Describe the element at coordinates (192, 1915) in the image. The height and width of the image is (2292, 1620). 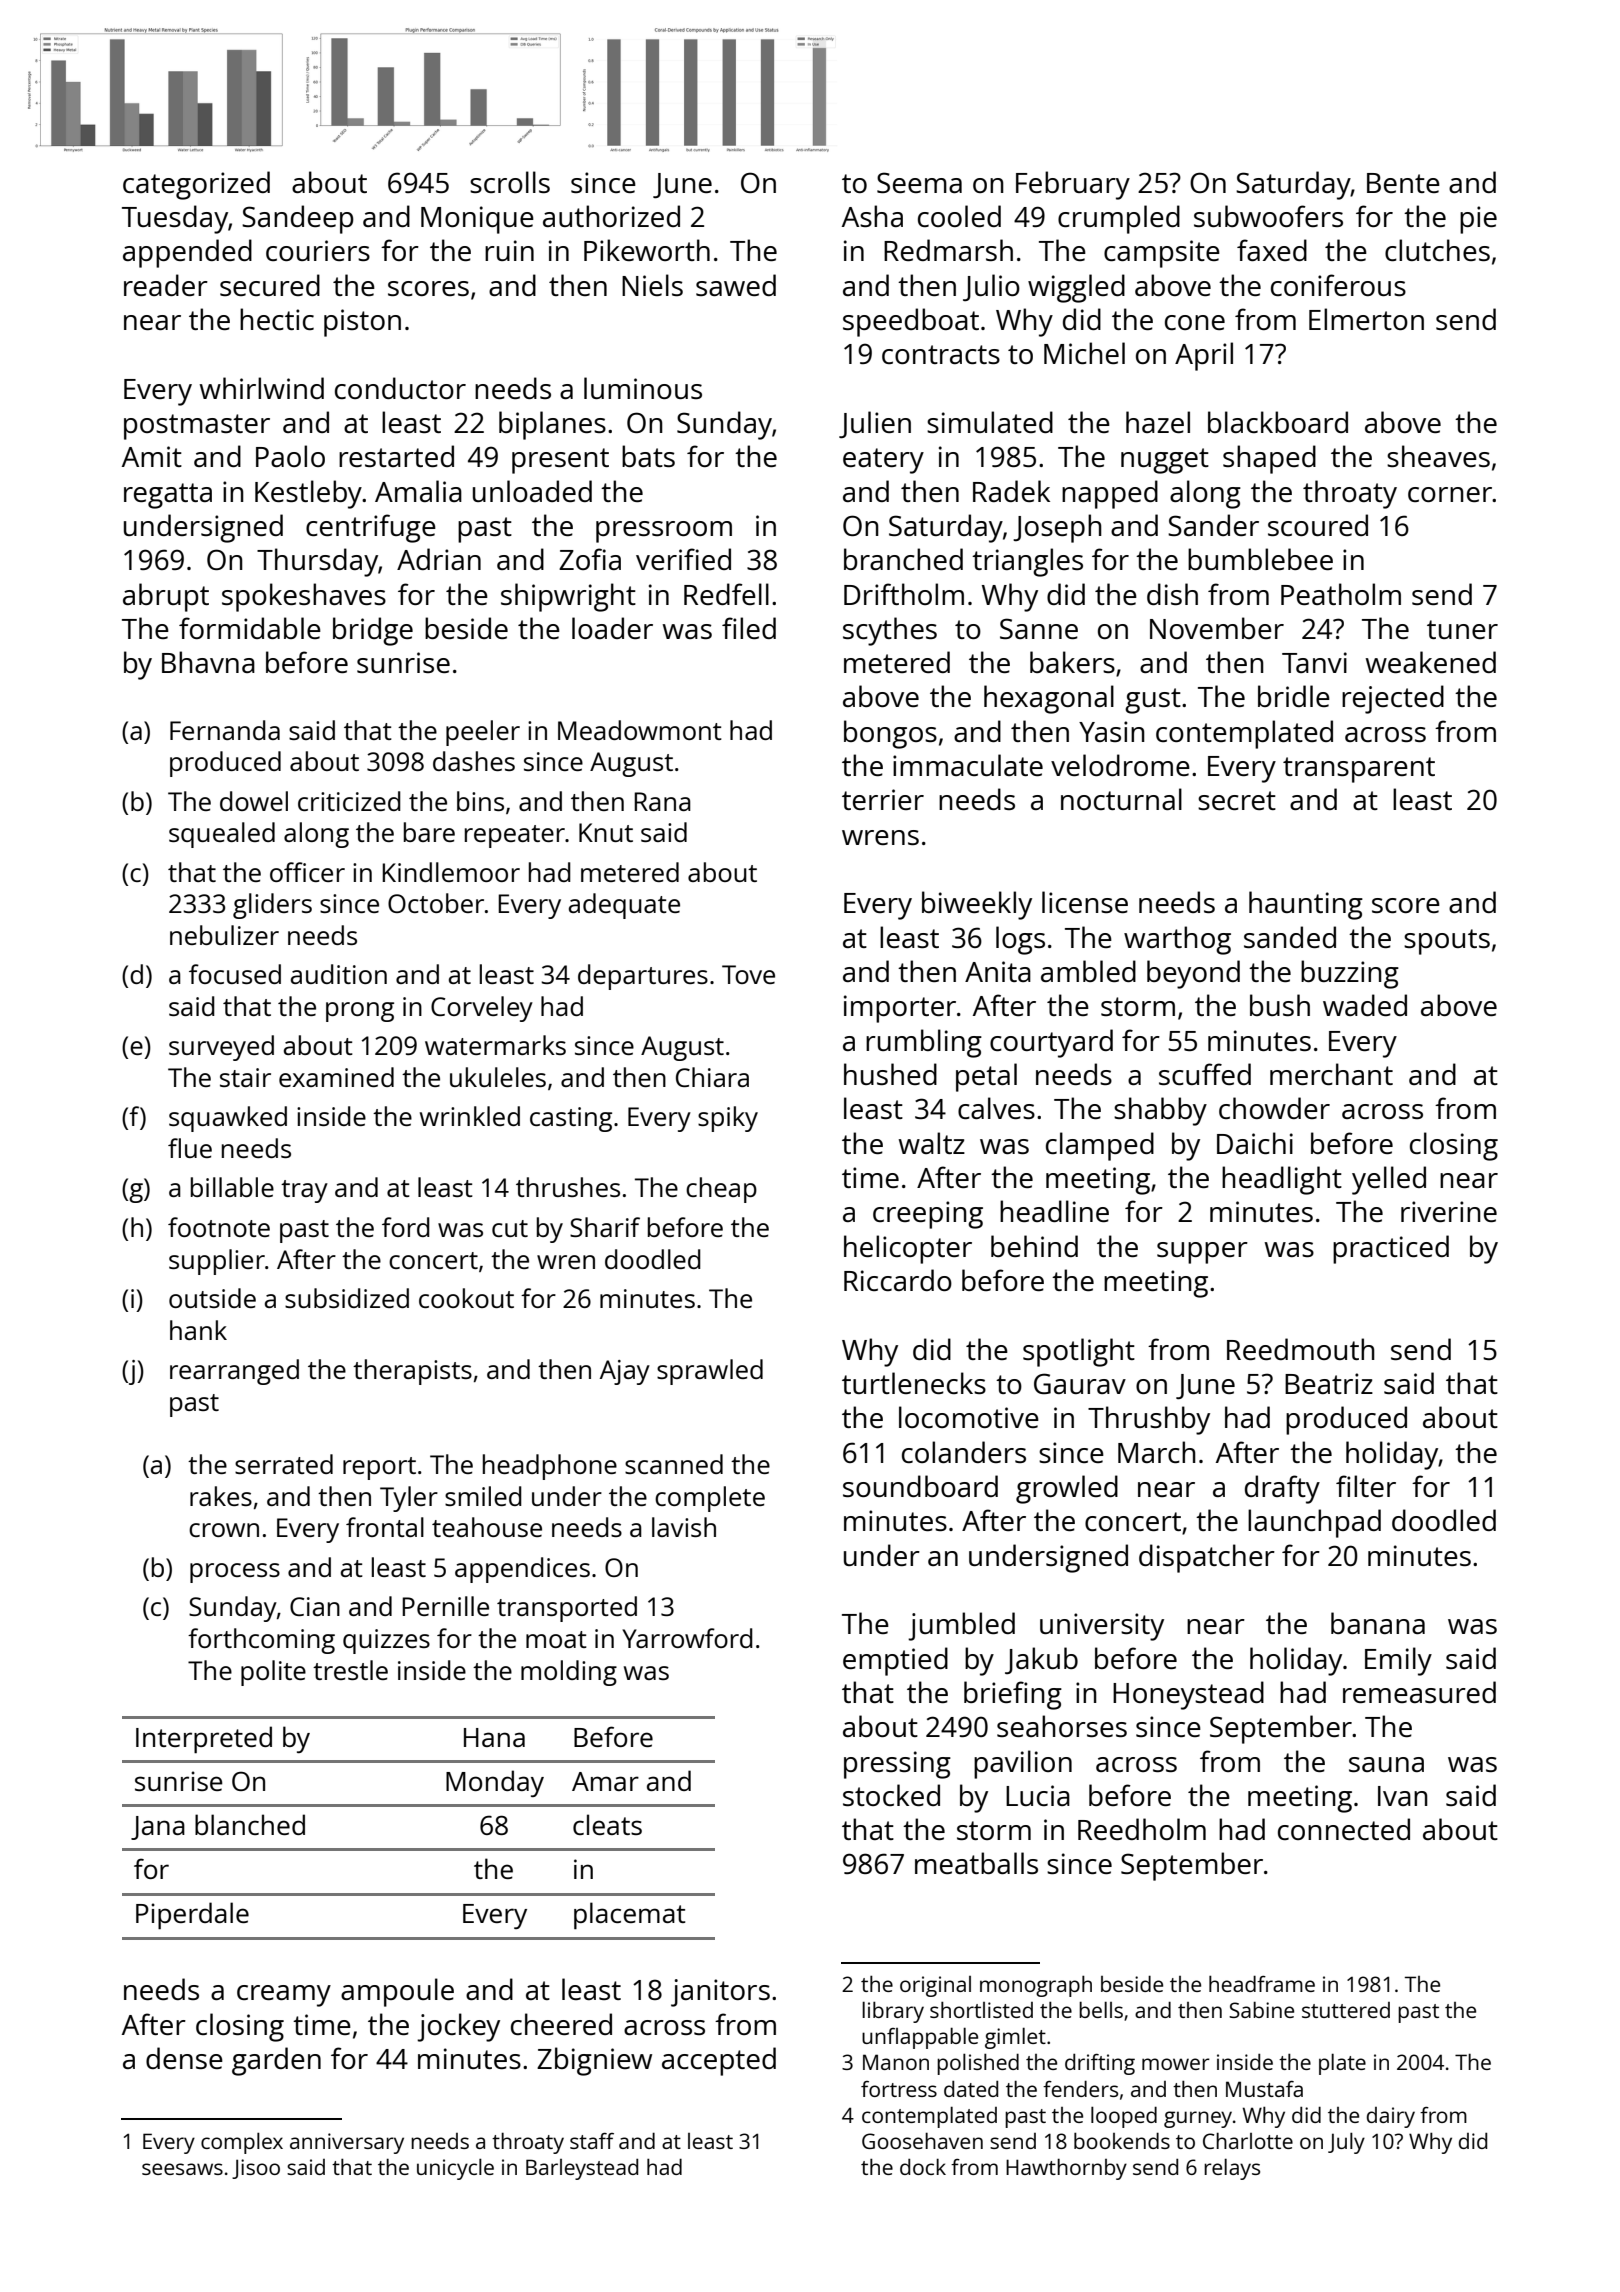
I see `Piperdale` at that location.
